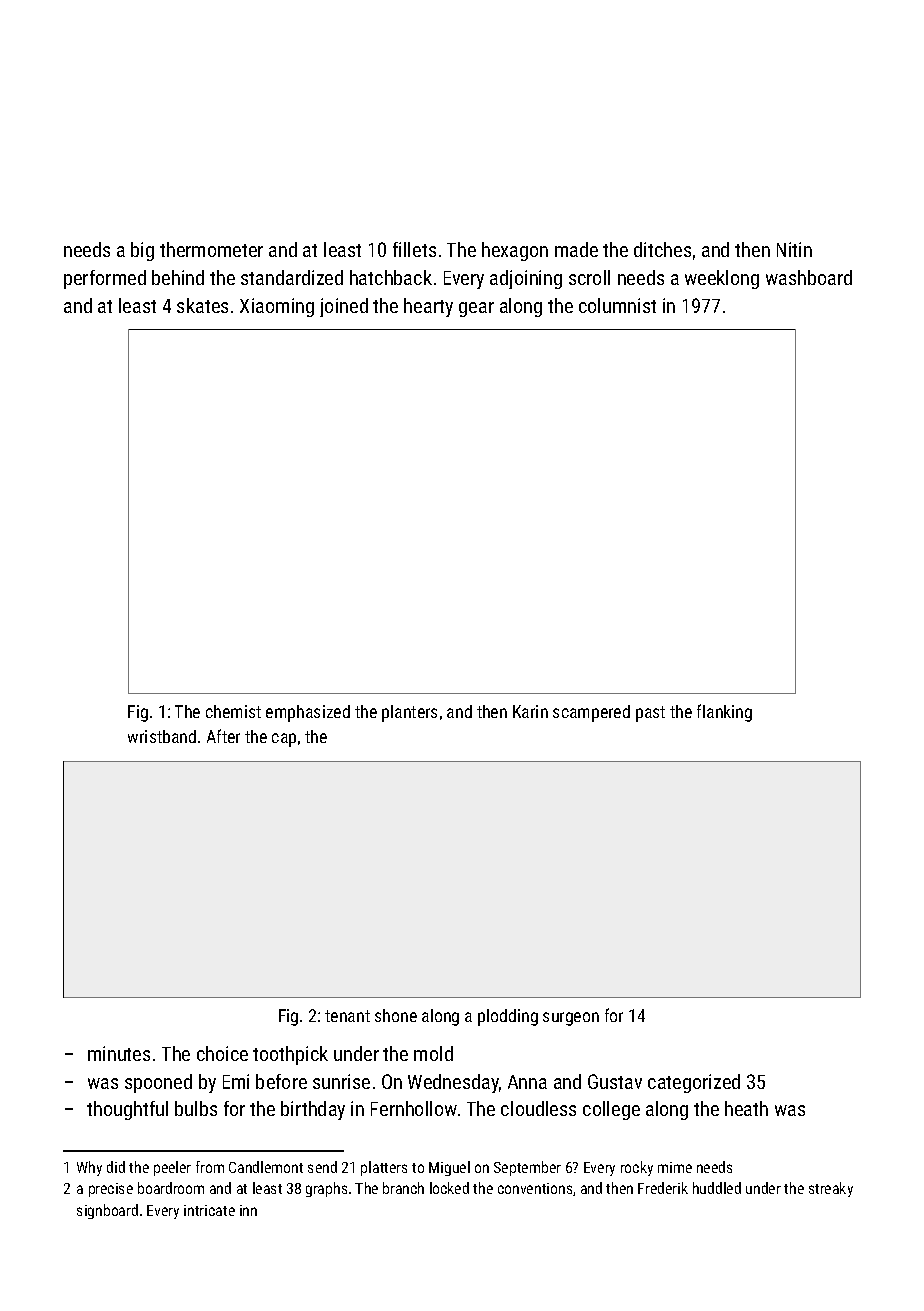 Image resolution: width=924 pixels, height=1311 pixels. Describe the element at coordinates (809, 277) in the screenshot. I see `washboard` at that location.
